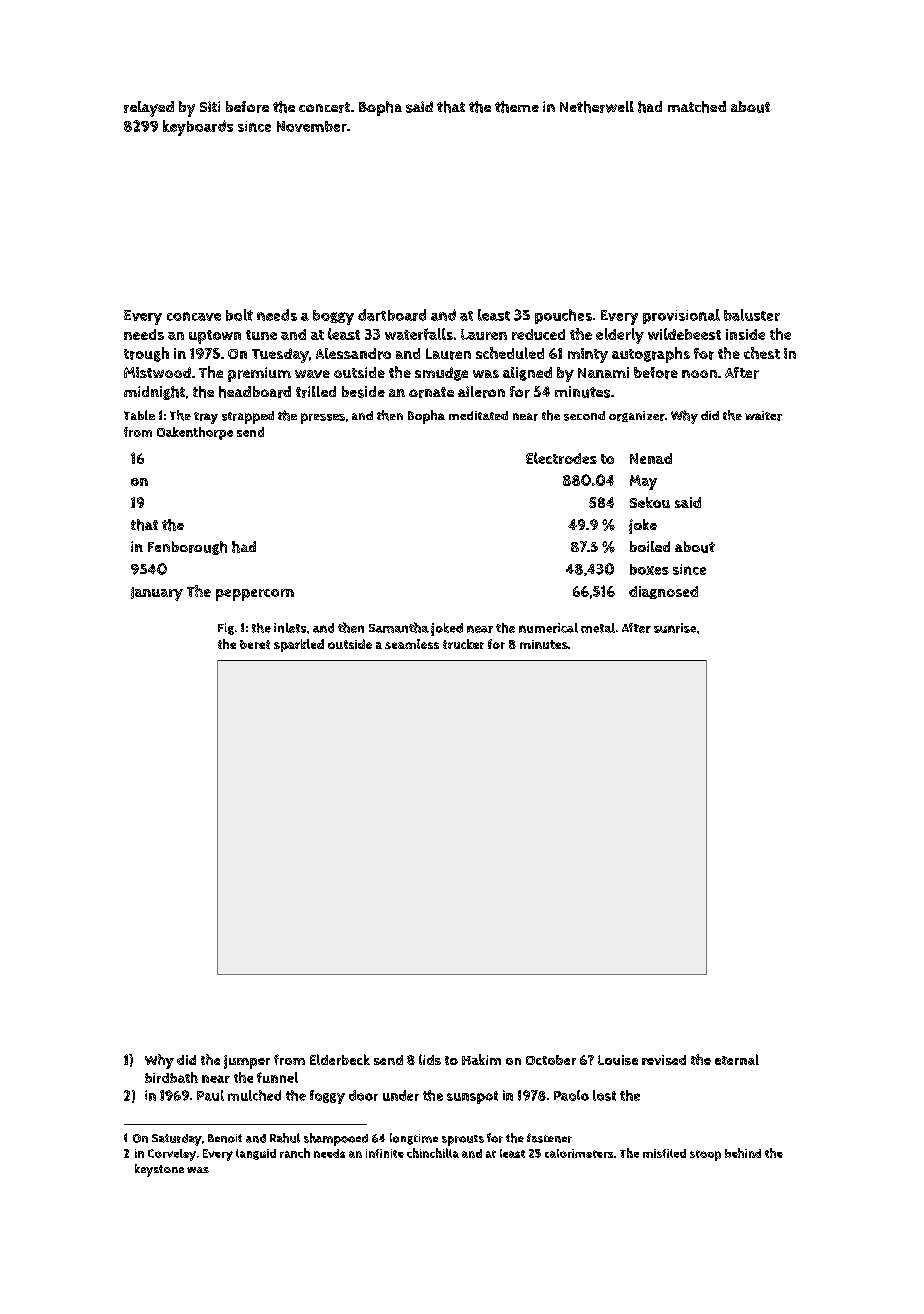 This image has width=924, height=1314. I want to click on Electrodes, so click(561, 458).
